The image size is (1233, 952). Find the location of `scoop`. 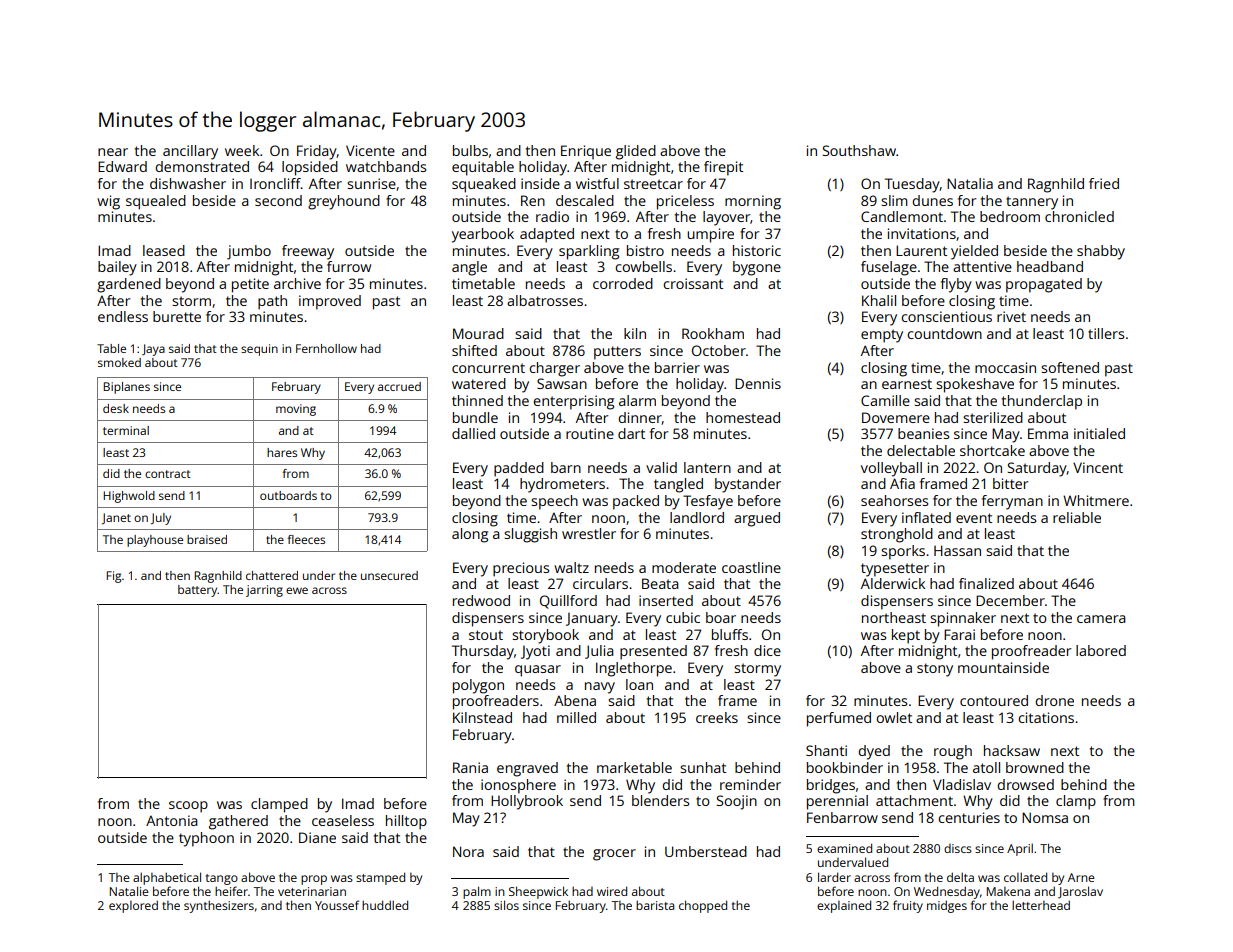

scoop is located at coordinates (188, 807).
